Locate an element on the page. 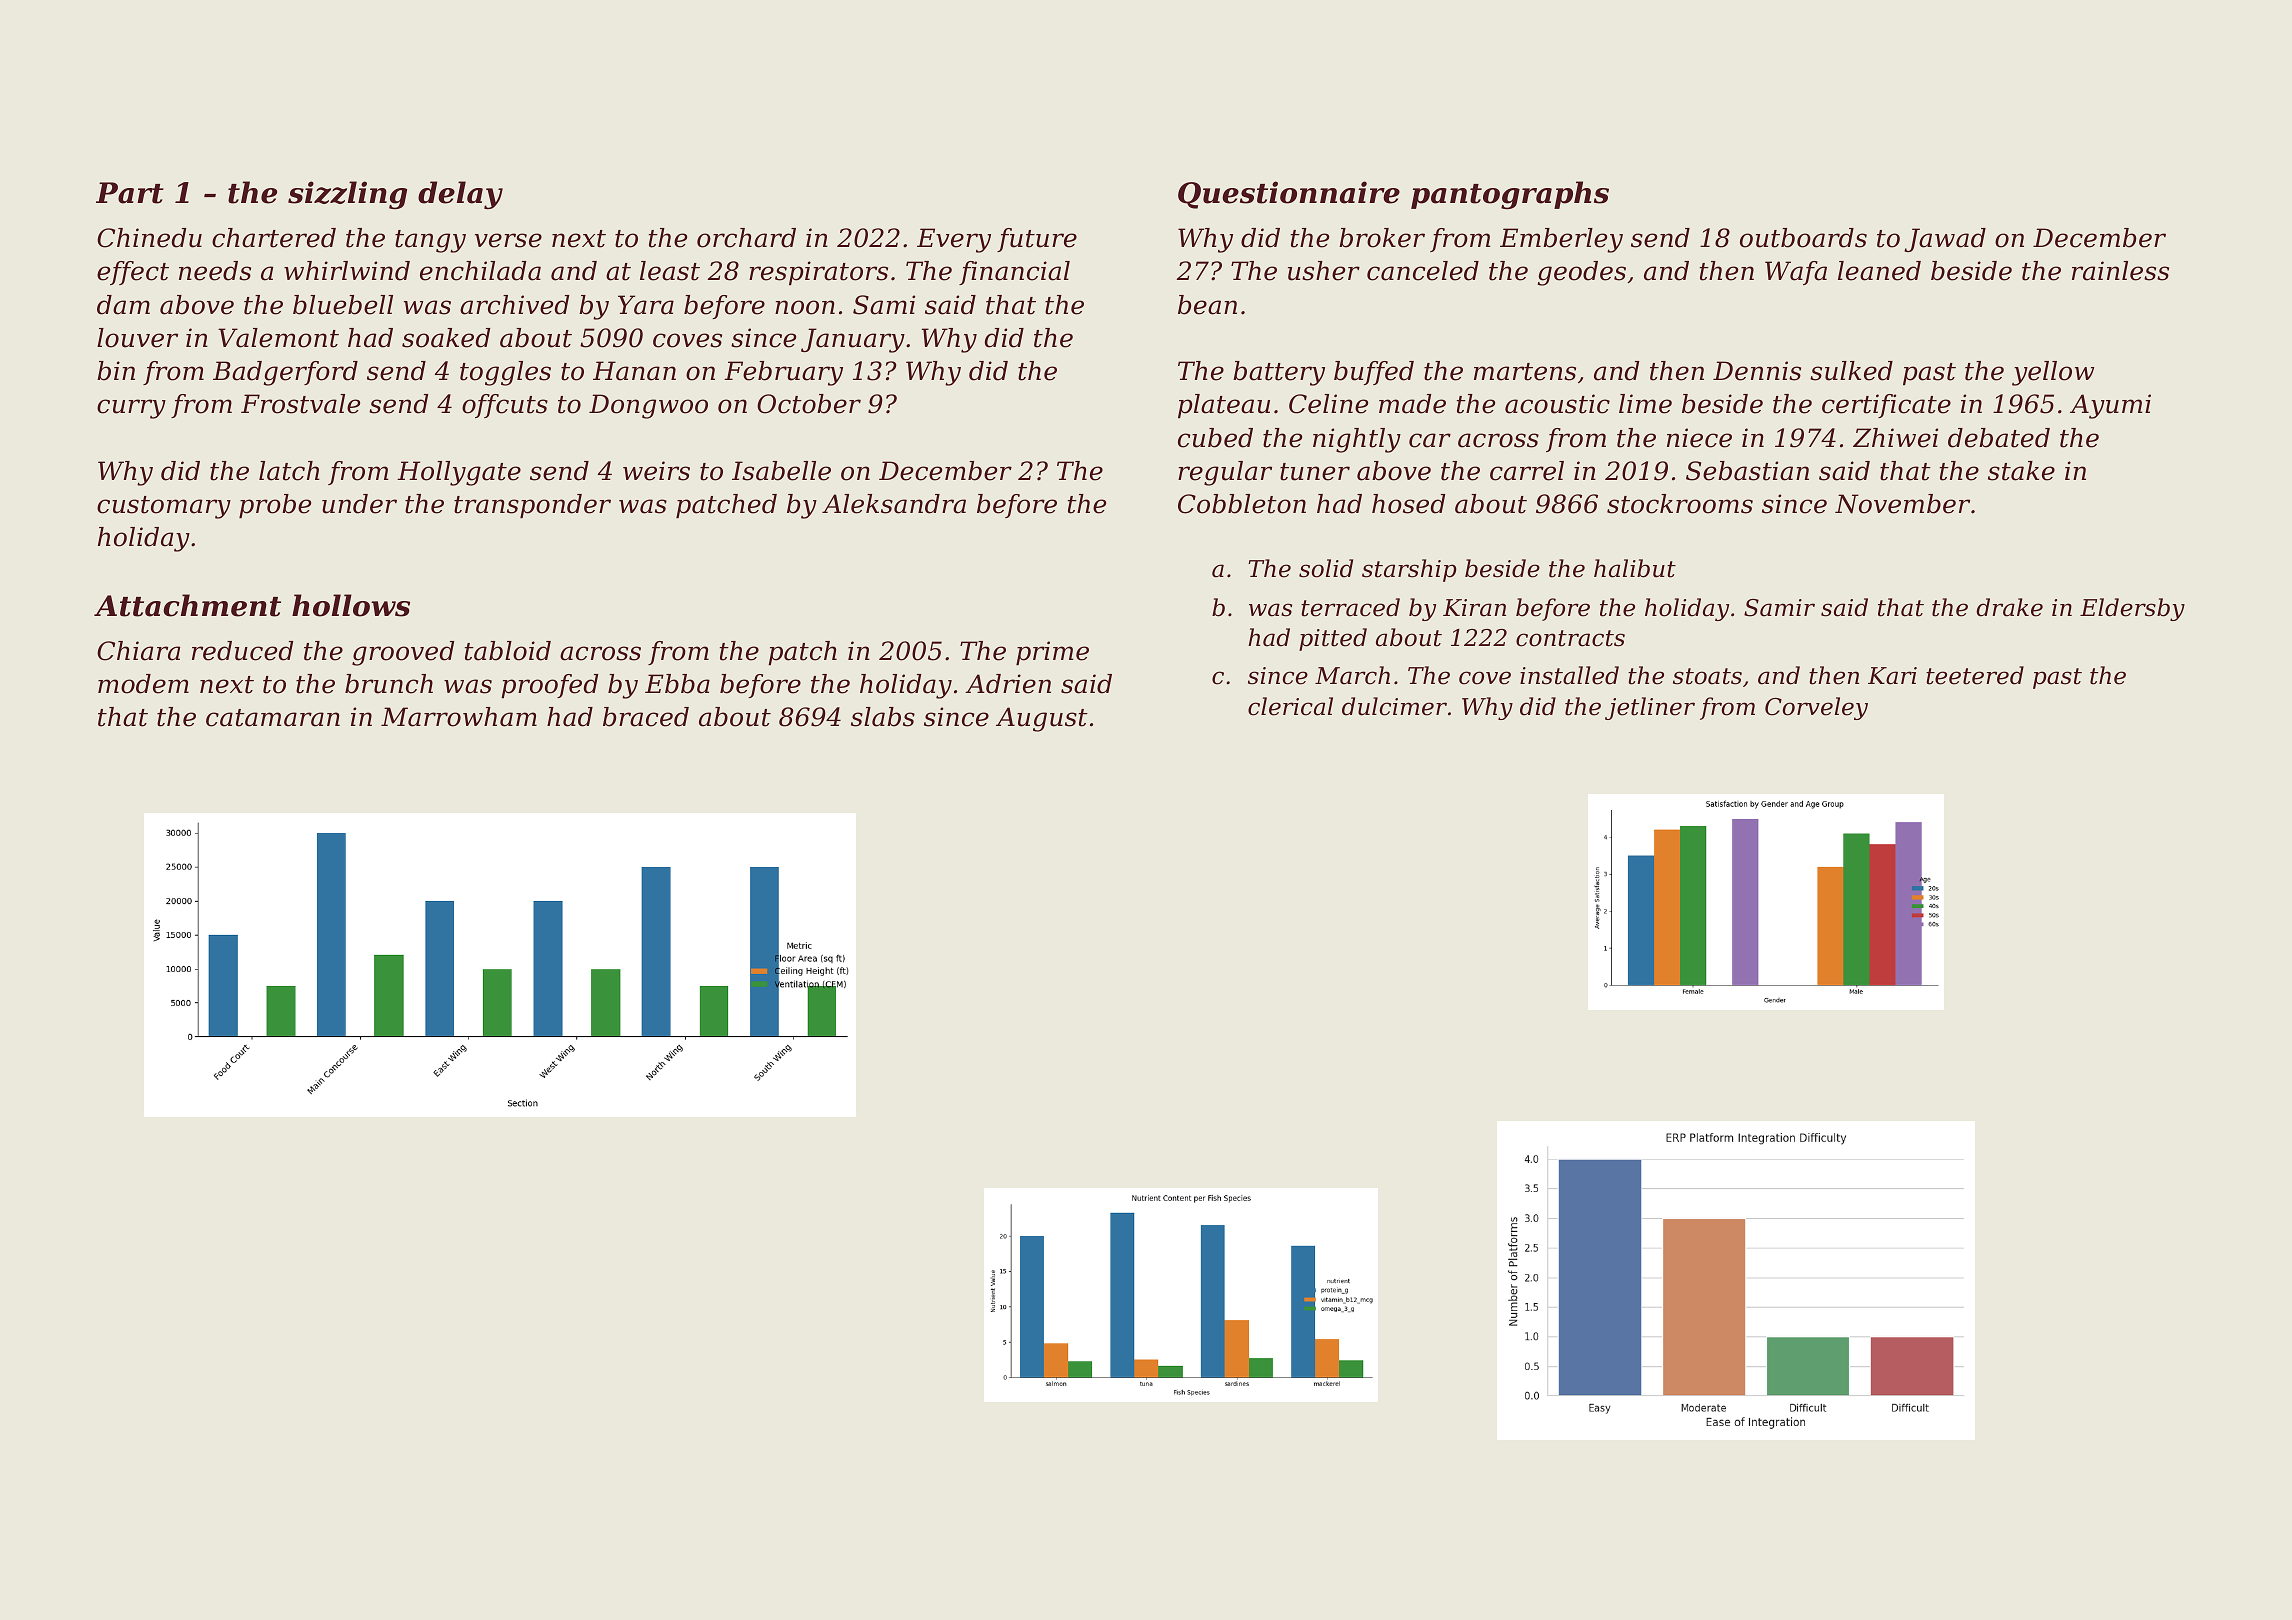 The height and width of the page is (1620, 2292). Dennis is located at coordinates (1757, 371).
